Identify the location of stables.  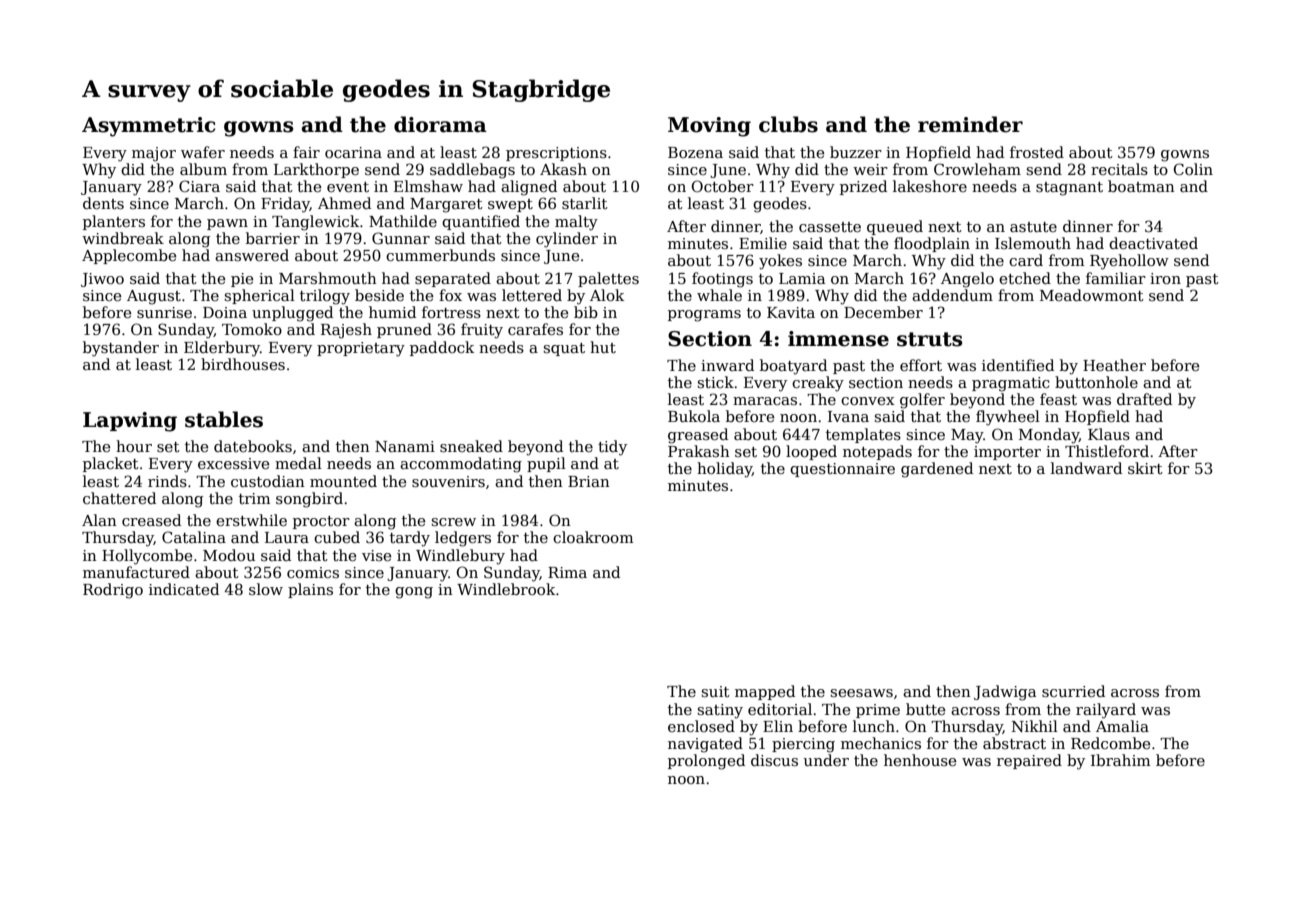
(224, 419).
